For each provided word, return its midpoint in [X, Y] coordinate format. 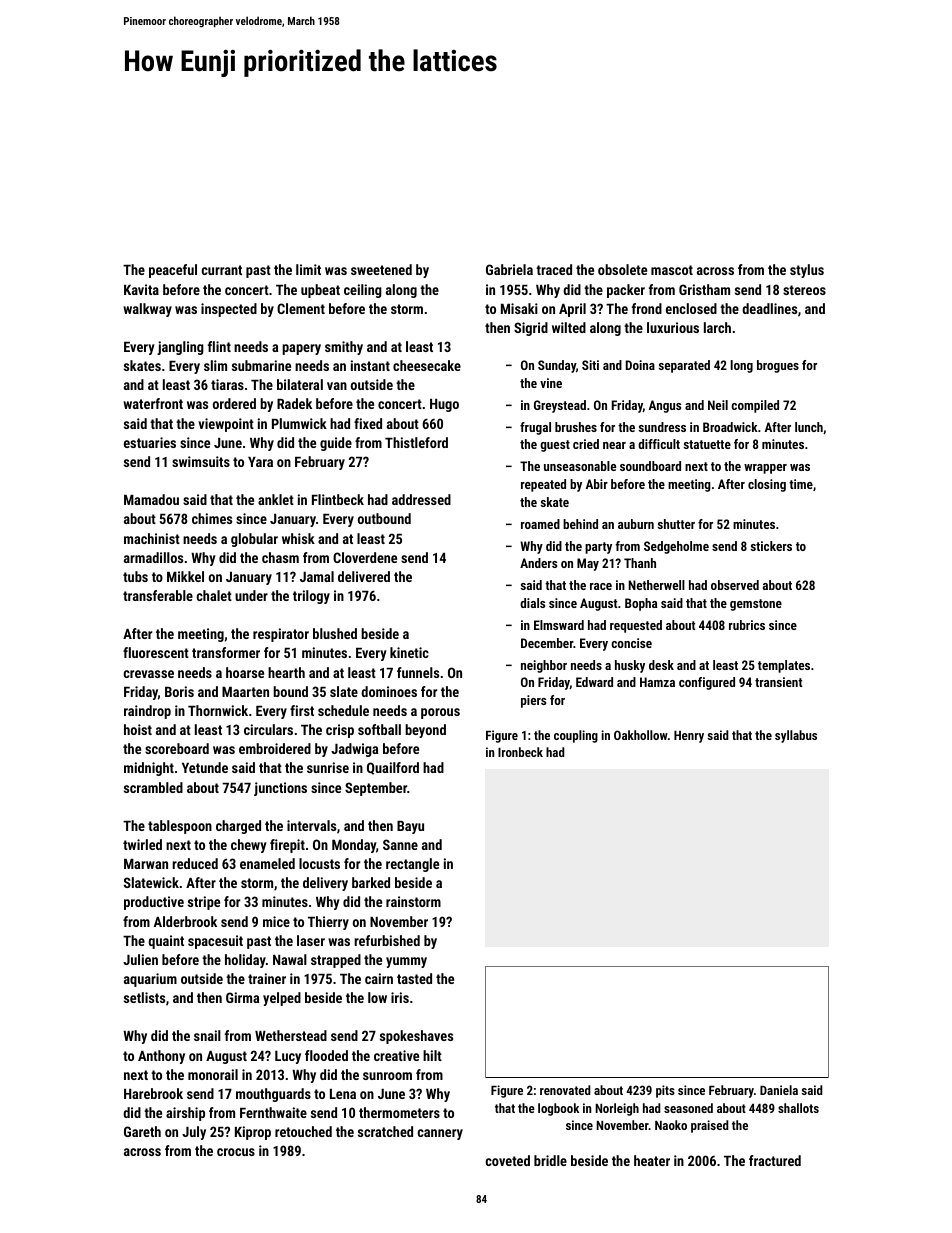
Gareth [142, 1131]
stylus [807, 271]
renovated [565, 1090]
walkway [147, 310]
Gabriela [509, 269]
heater [652, 1160]
